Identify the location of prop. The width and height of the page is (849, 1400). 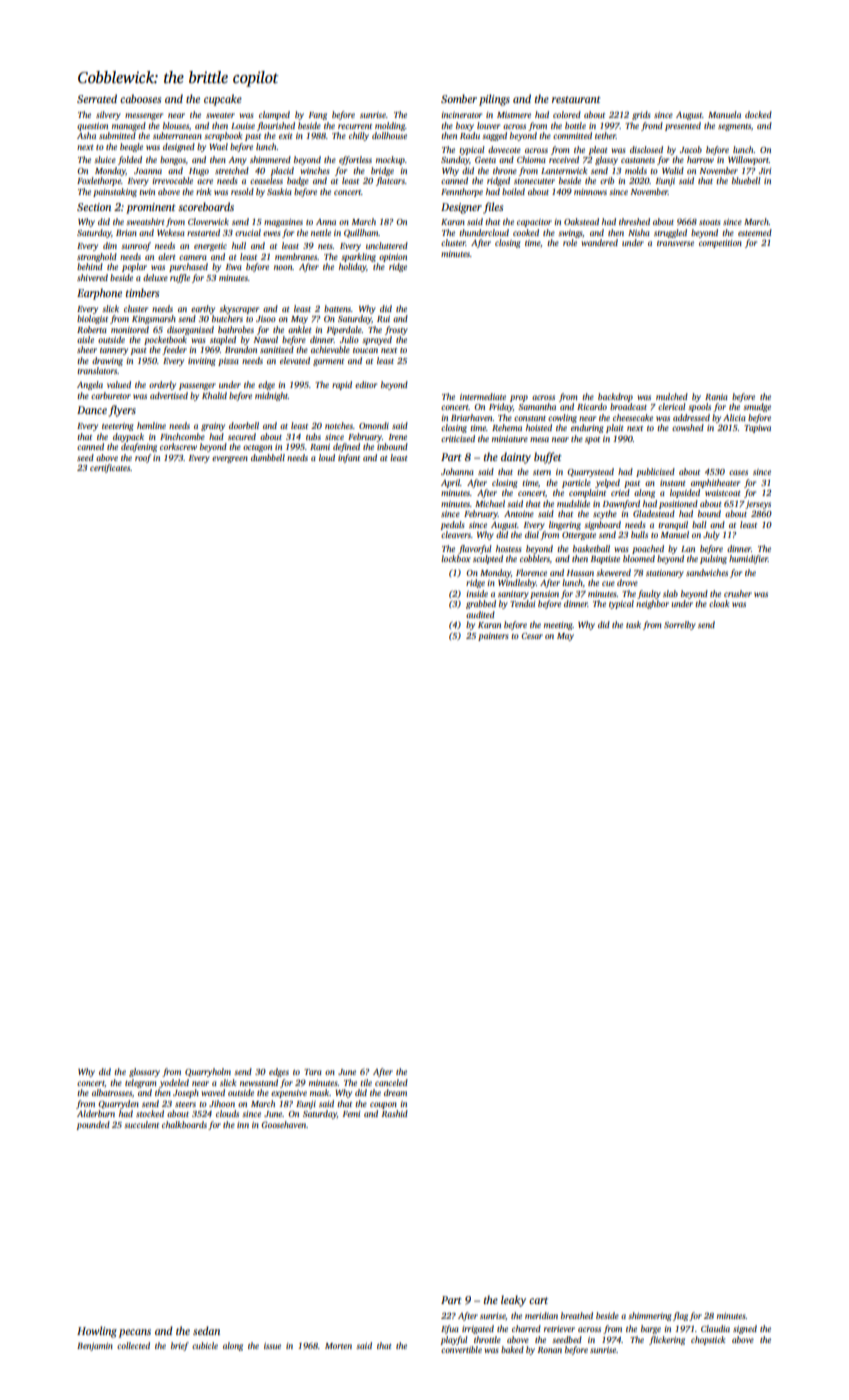
(519, 398).
